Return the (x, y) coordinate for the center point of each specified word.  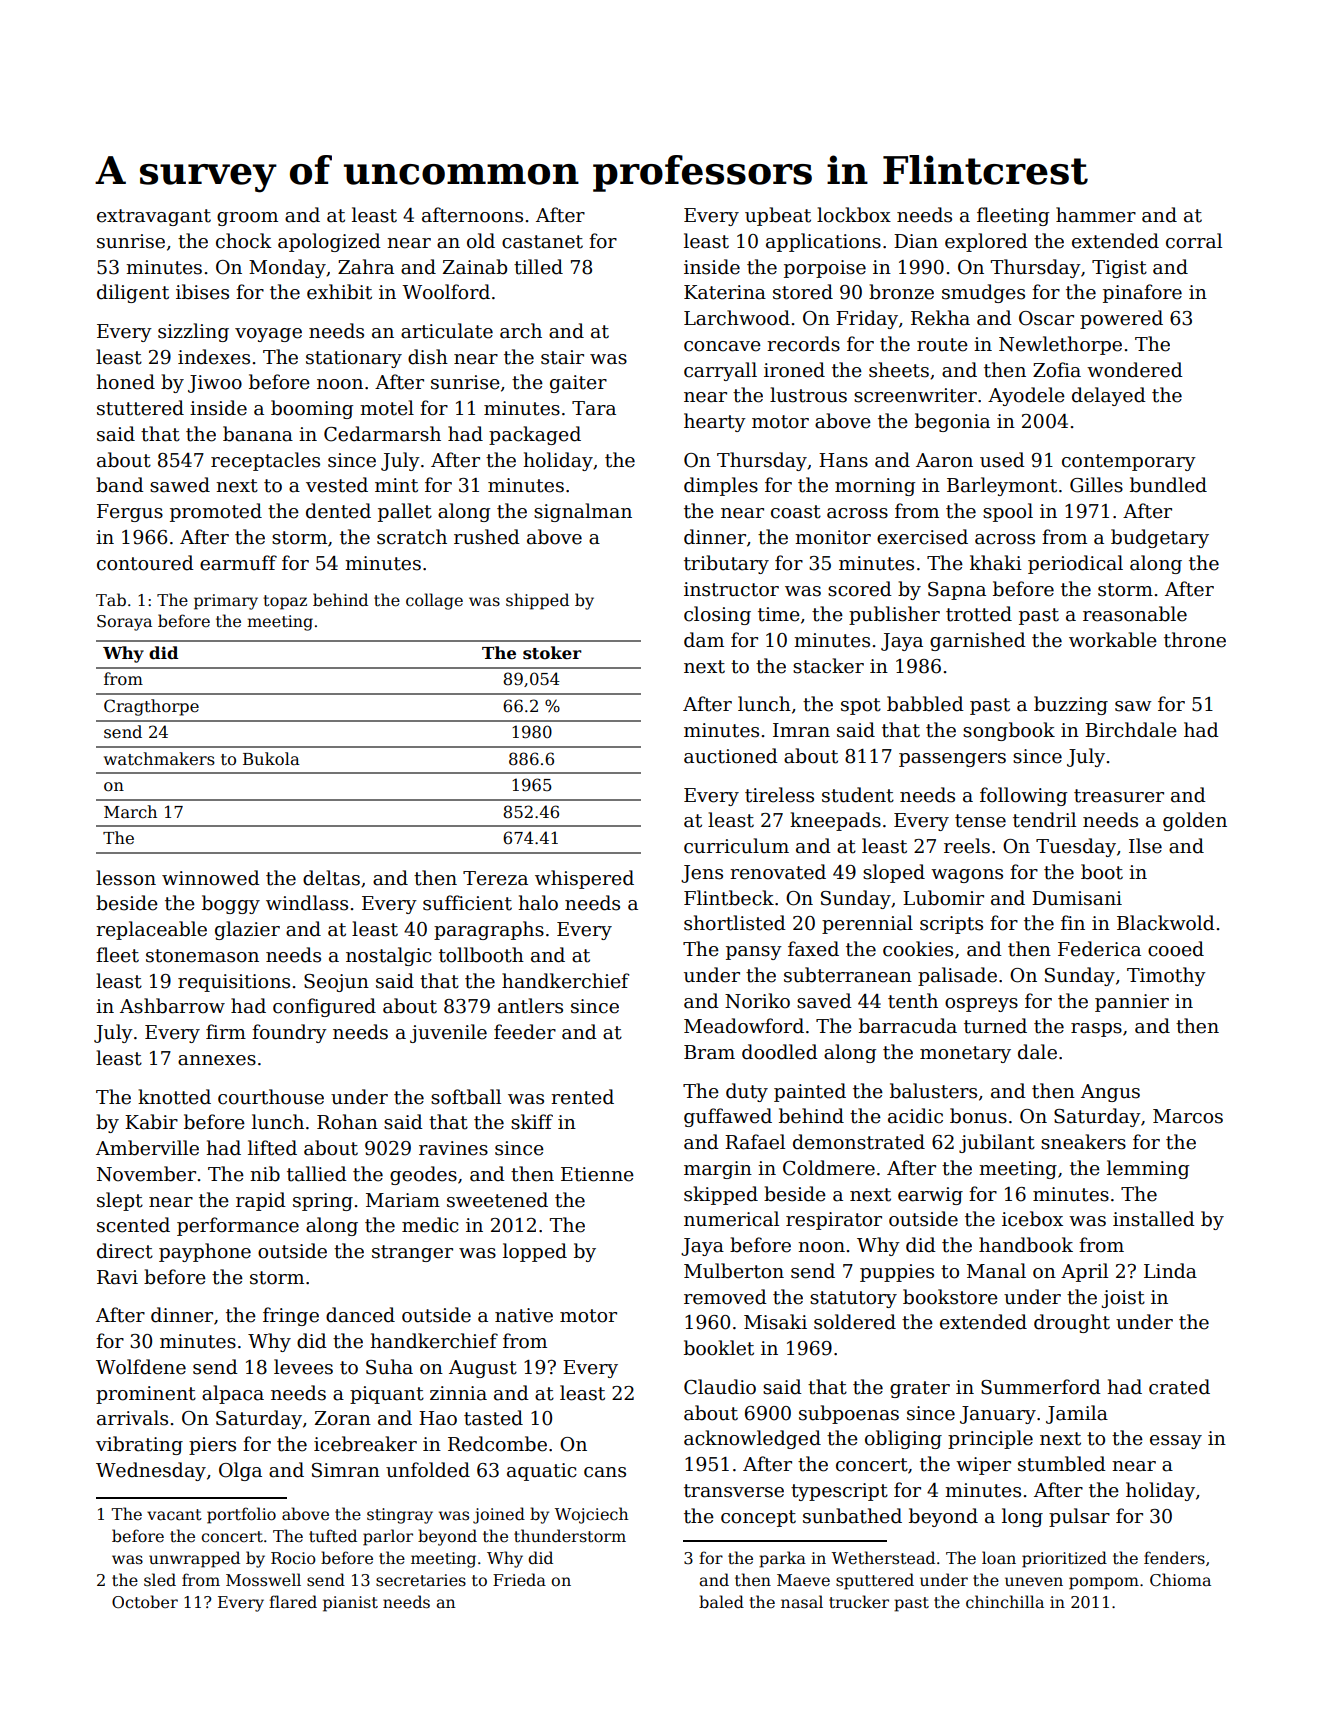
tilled (538, 267)
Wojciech (591, 1515)
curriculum (736, 846)
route (942, 345)
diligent (133, 293)
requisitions (234, 983)
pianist (350, 1604)
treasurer (1119, 796)
